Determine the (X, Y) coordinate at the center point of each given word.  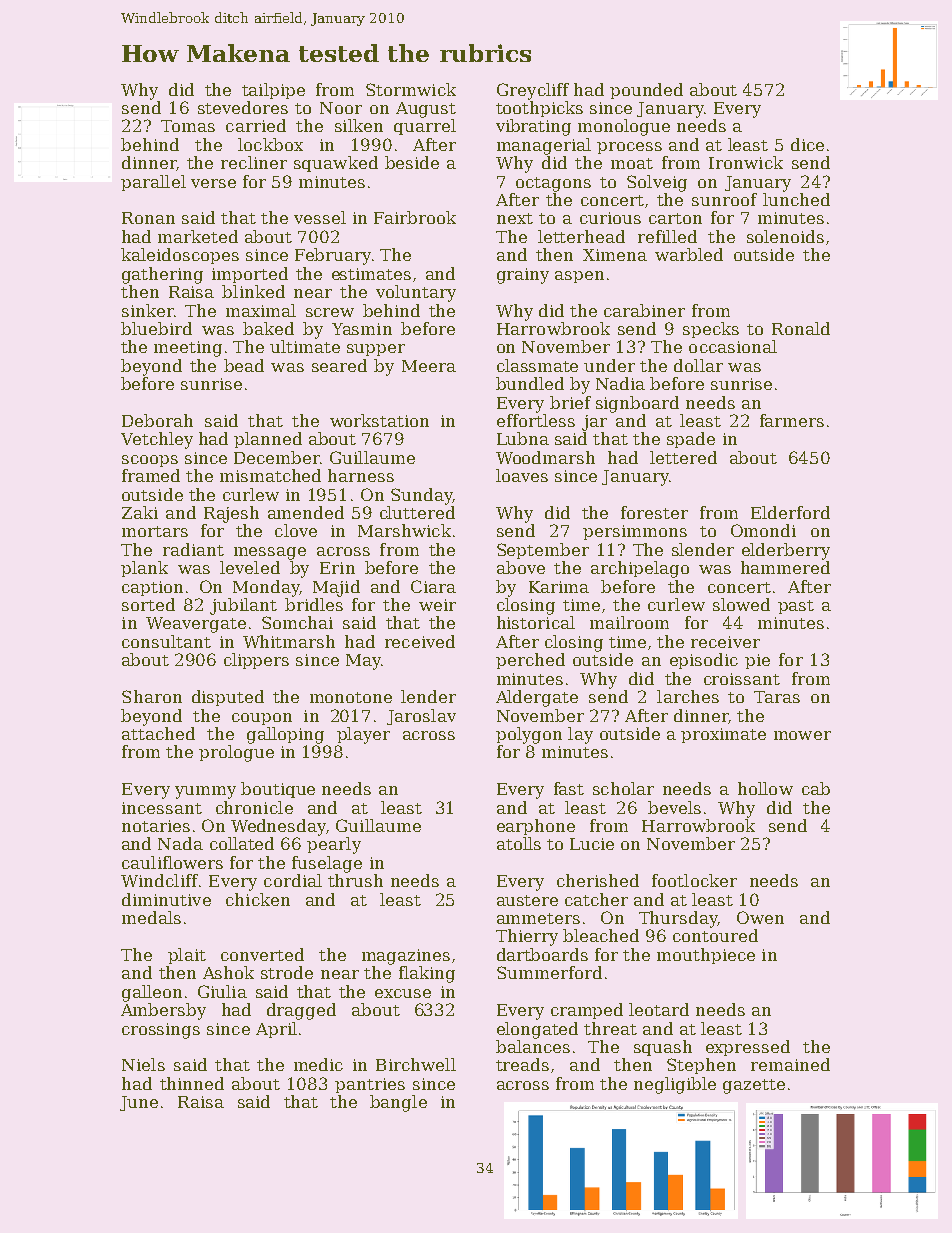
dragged (301, 1011)
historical (536, 622)
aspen (579, 277)
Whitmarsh (289, 641)
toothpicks (539, 109)
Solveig (657, 183)
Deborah (157, 420)
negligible (675, 1085)
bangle (398, 1103)
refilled (667, 236)
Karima (559, 587)
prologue (236, 753)
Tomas (188, 126)
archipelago (640, 569)
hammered (785, 567)
